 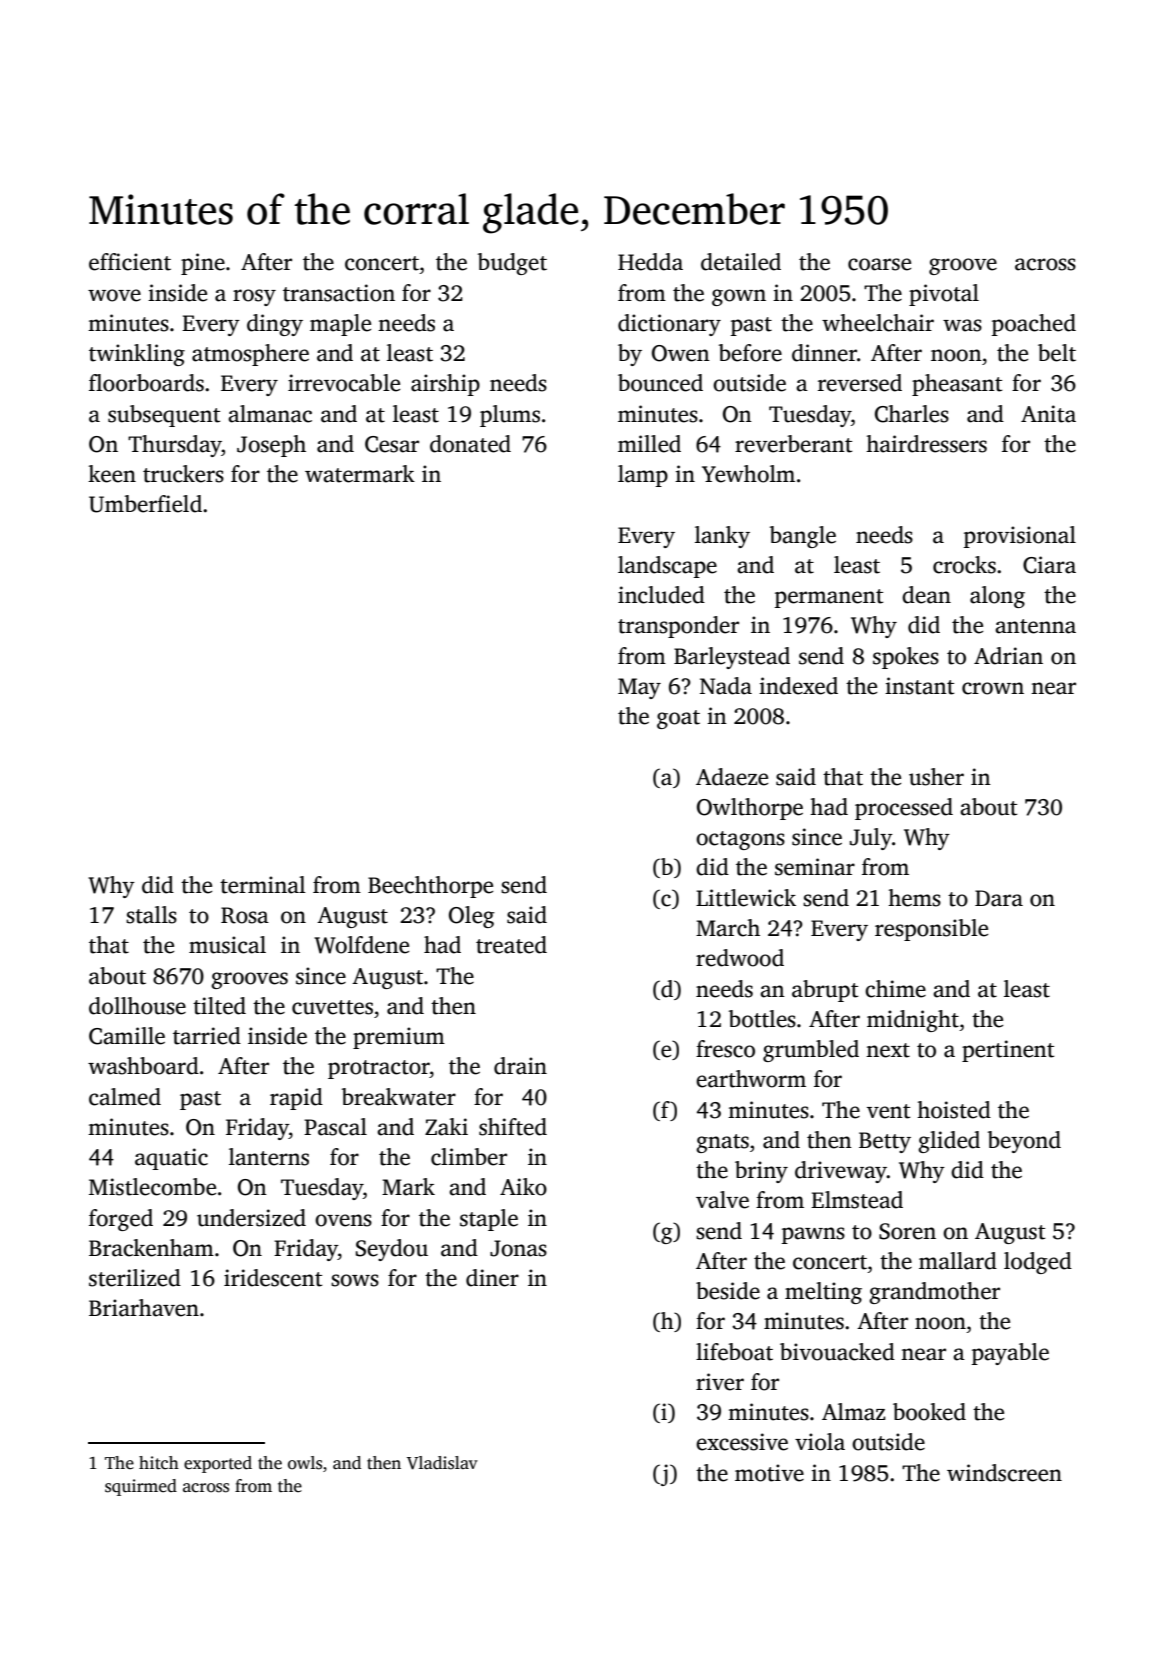 I want to click on Joseph, so click(x=271, y=446).
